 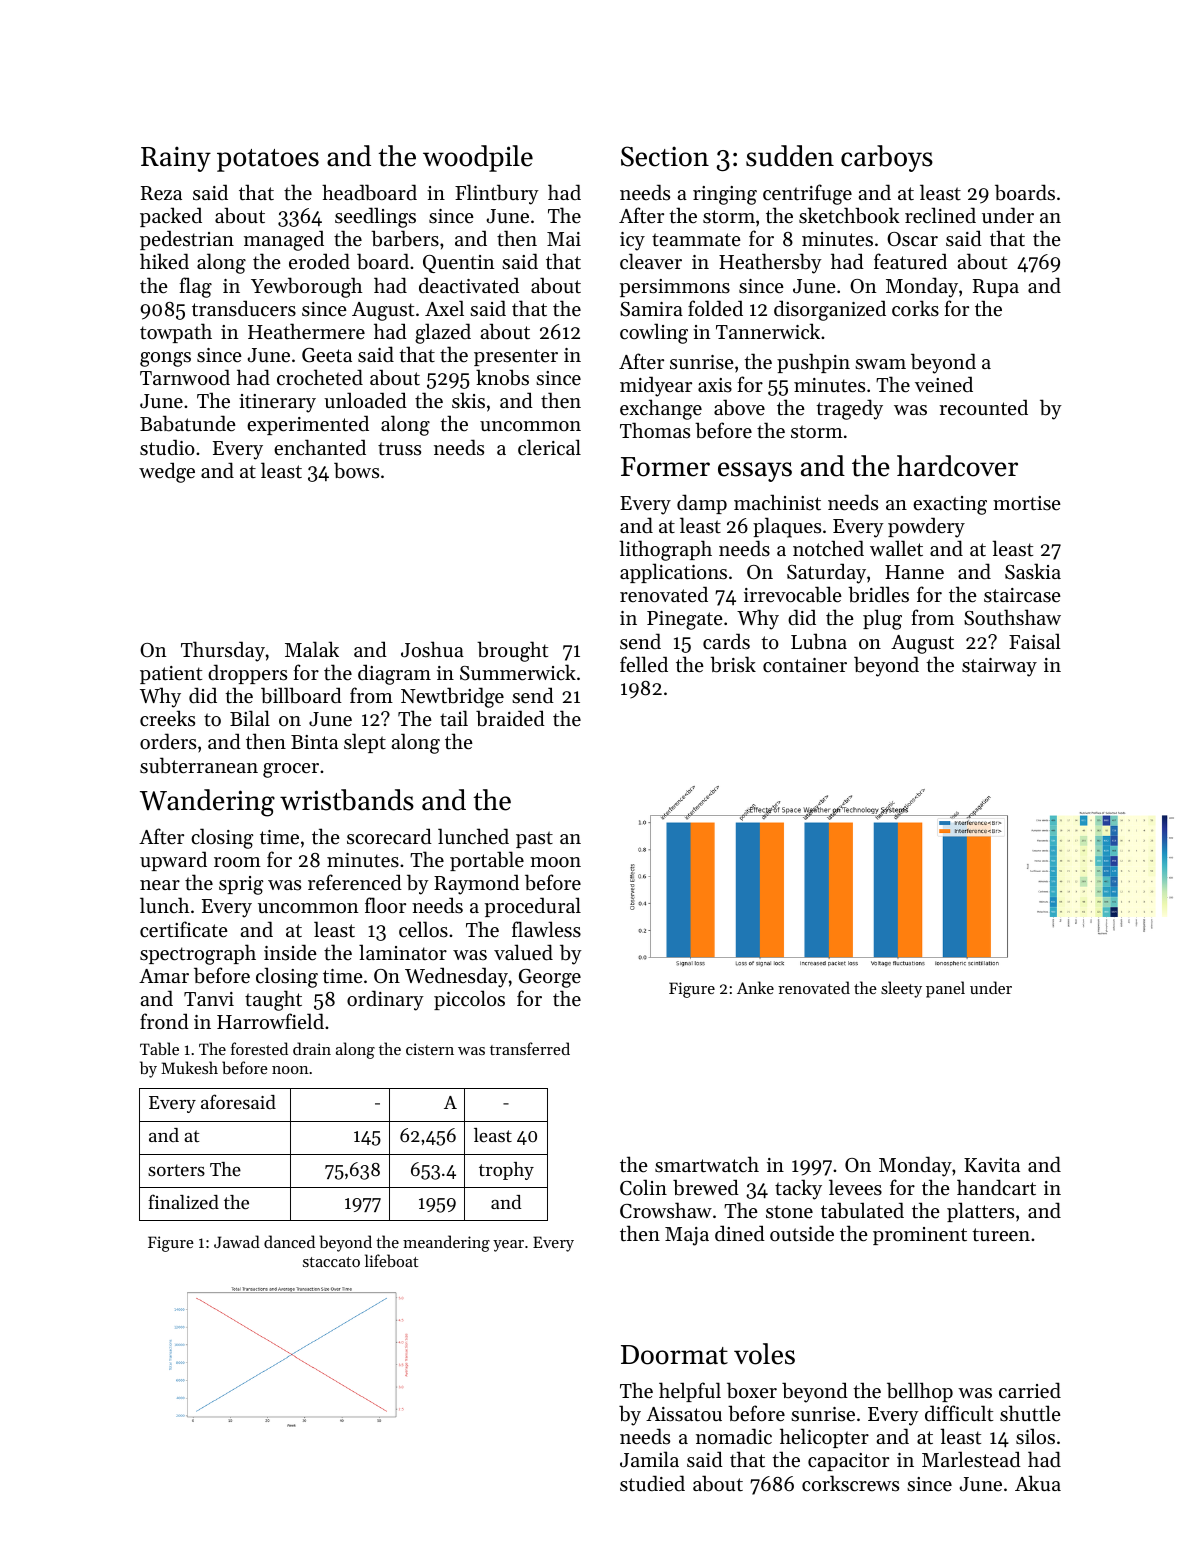 I want to click on Jamila, so click(x=649, y=1459).
